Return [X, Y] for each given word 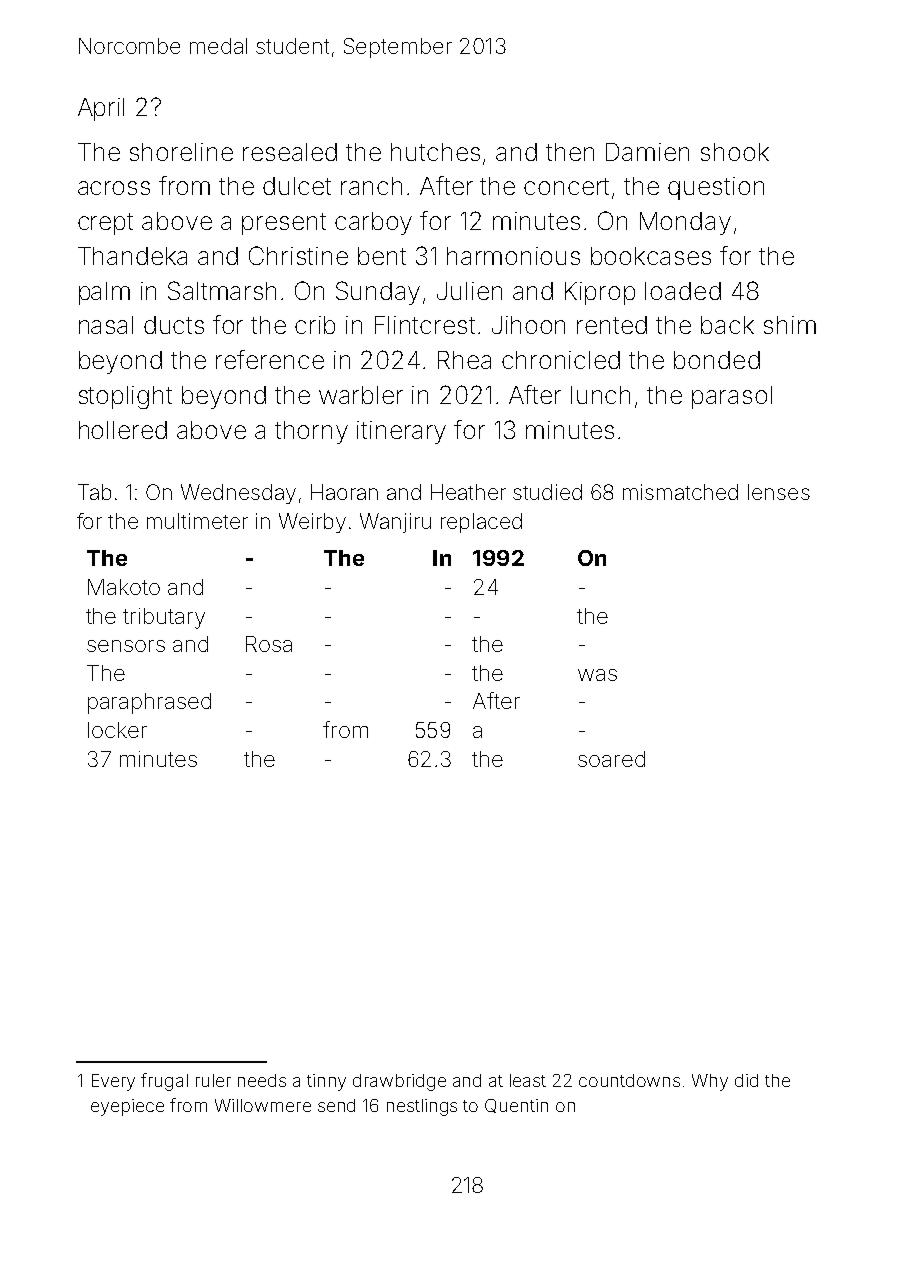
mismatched [680, 492]
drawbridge [399, 1082]
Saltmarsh [222, 290]
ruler [213, 1080]
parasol [732, 397]
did [746, 1080]
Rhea [464, 360]
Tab [94, 492]
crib [315, 325]
